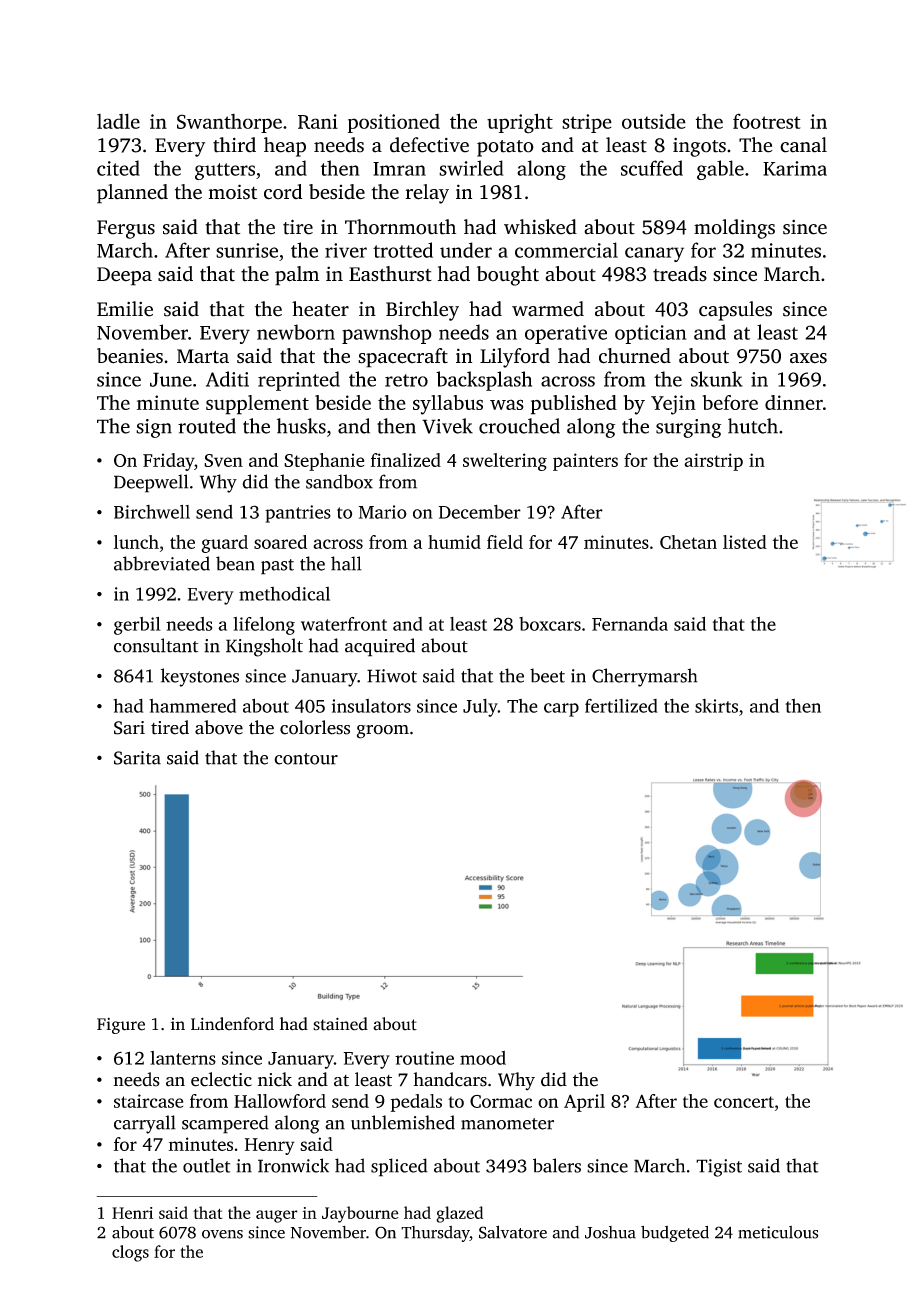  I want to click on defective, so click(429, 145).
